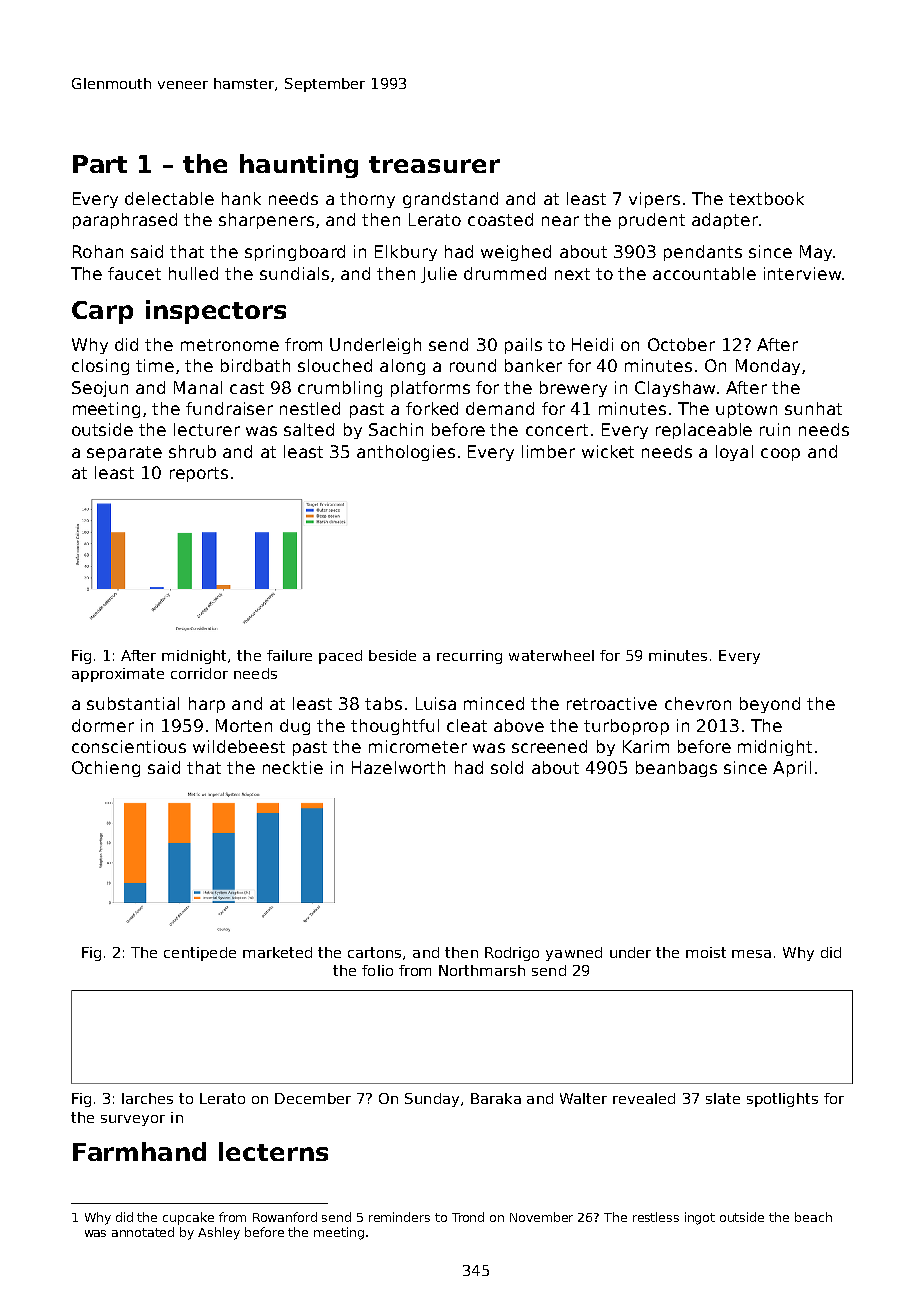 The image size is (924, 1314). What do you see at coordinates (118, 675) in the screenshot?
I see `approximate` at bounding box center [118, 675].
